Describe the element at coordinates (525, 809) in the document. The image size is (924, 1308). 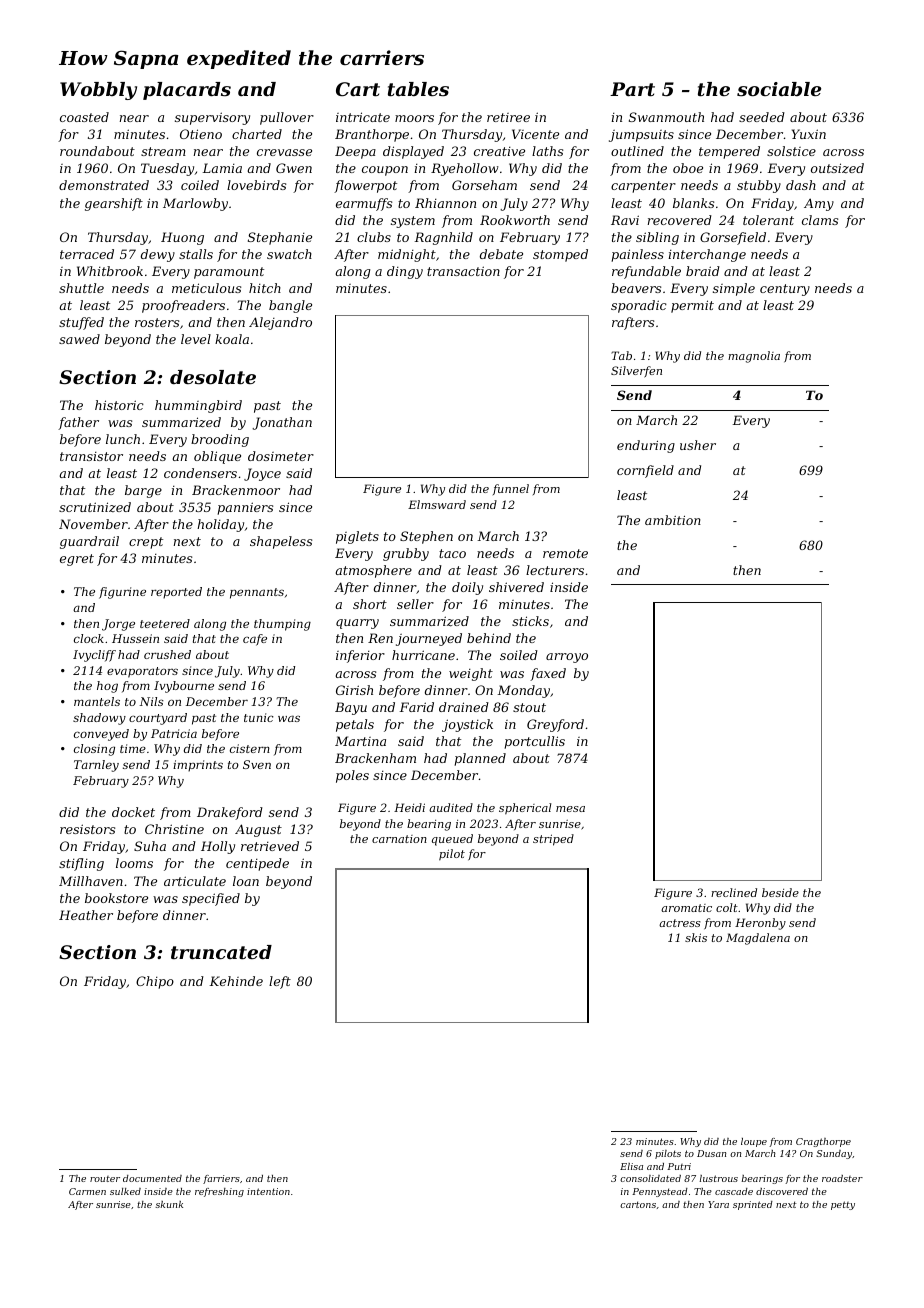
I see `spherical` at that location.
